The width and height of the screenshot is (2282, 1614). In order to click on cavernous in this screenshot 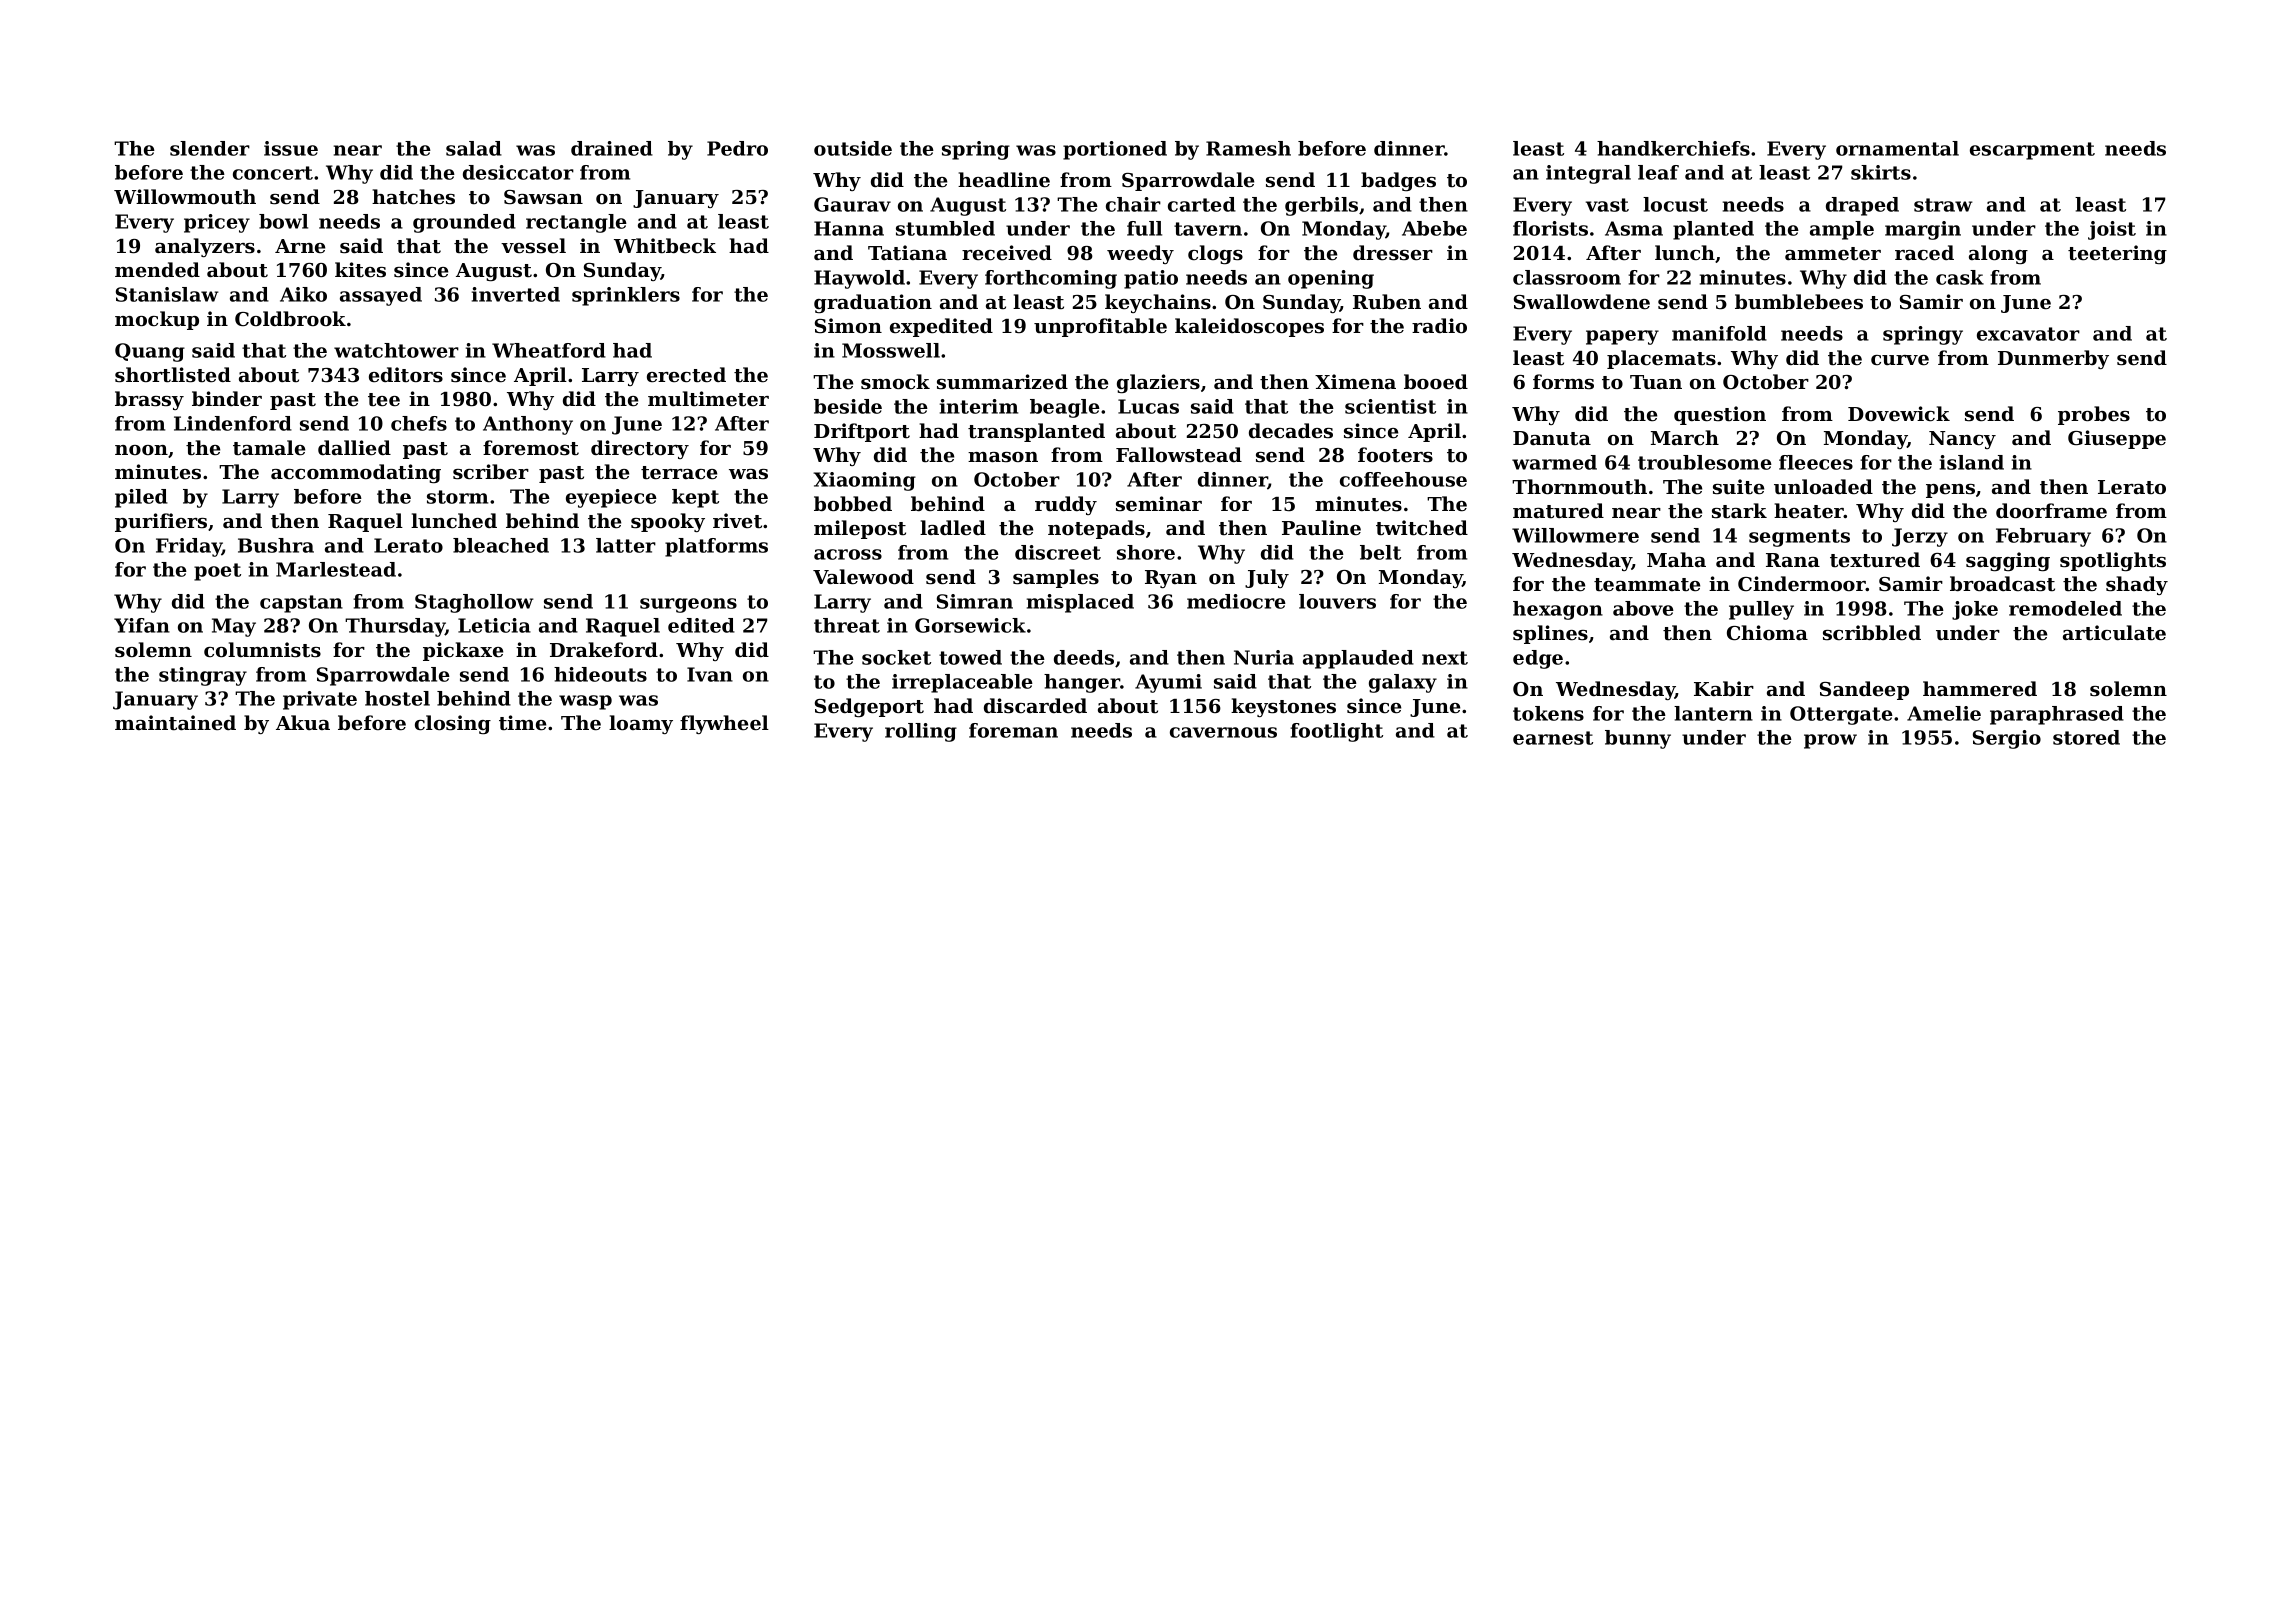, I will do `click(1223, 732)`.
